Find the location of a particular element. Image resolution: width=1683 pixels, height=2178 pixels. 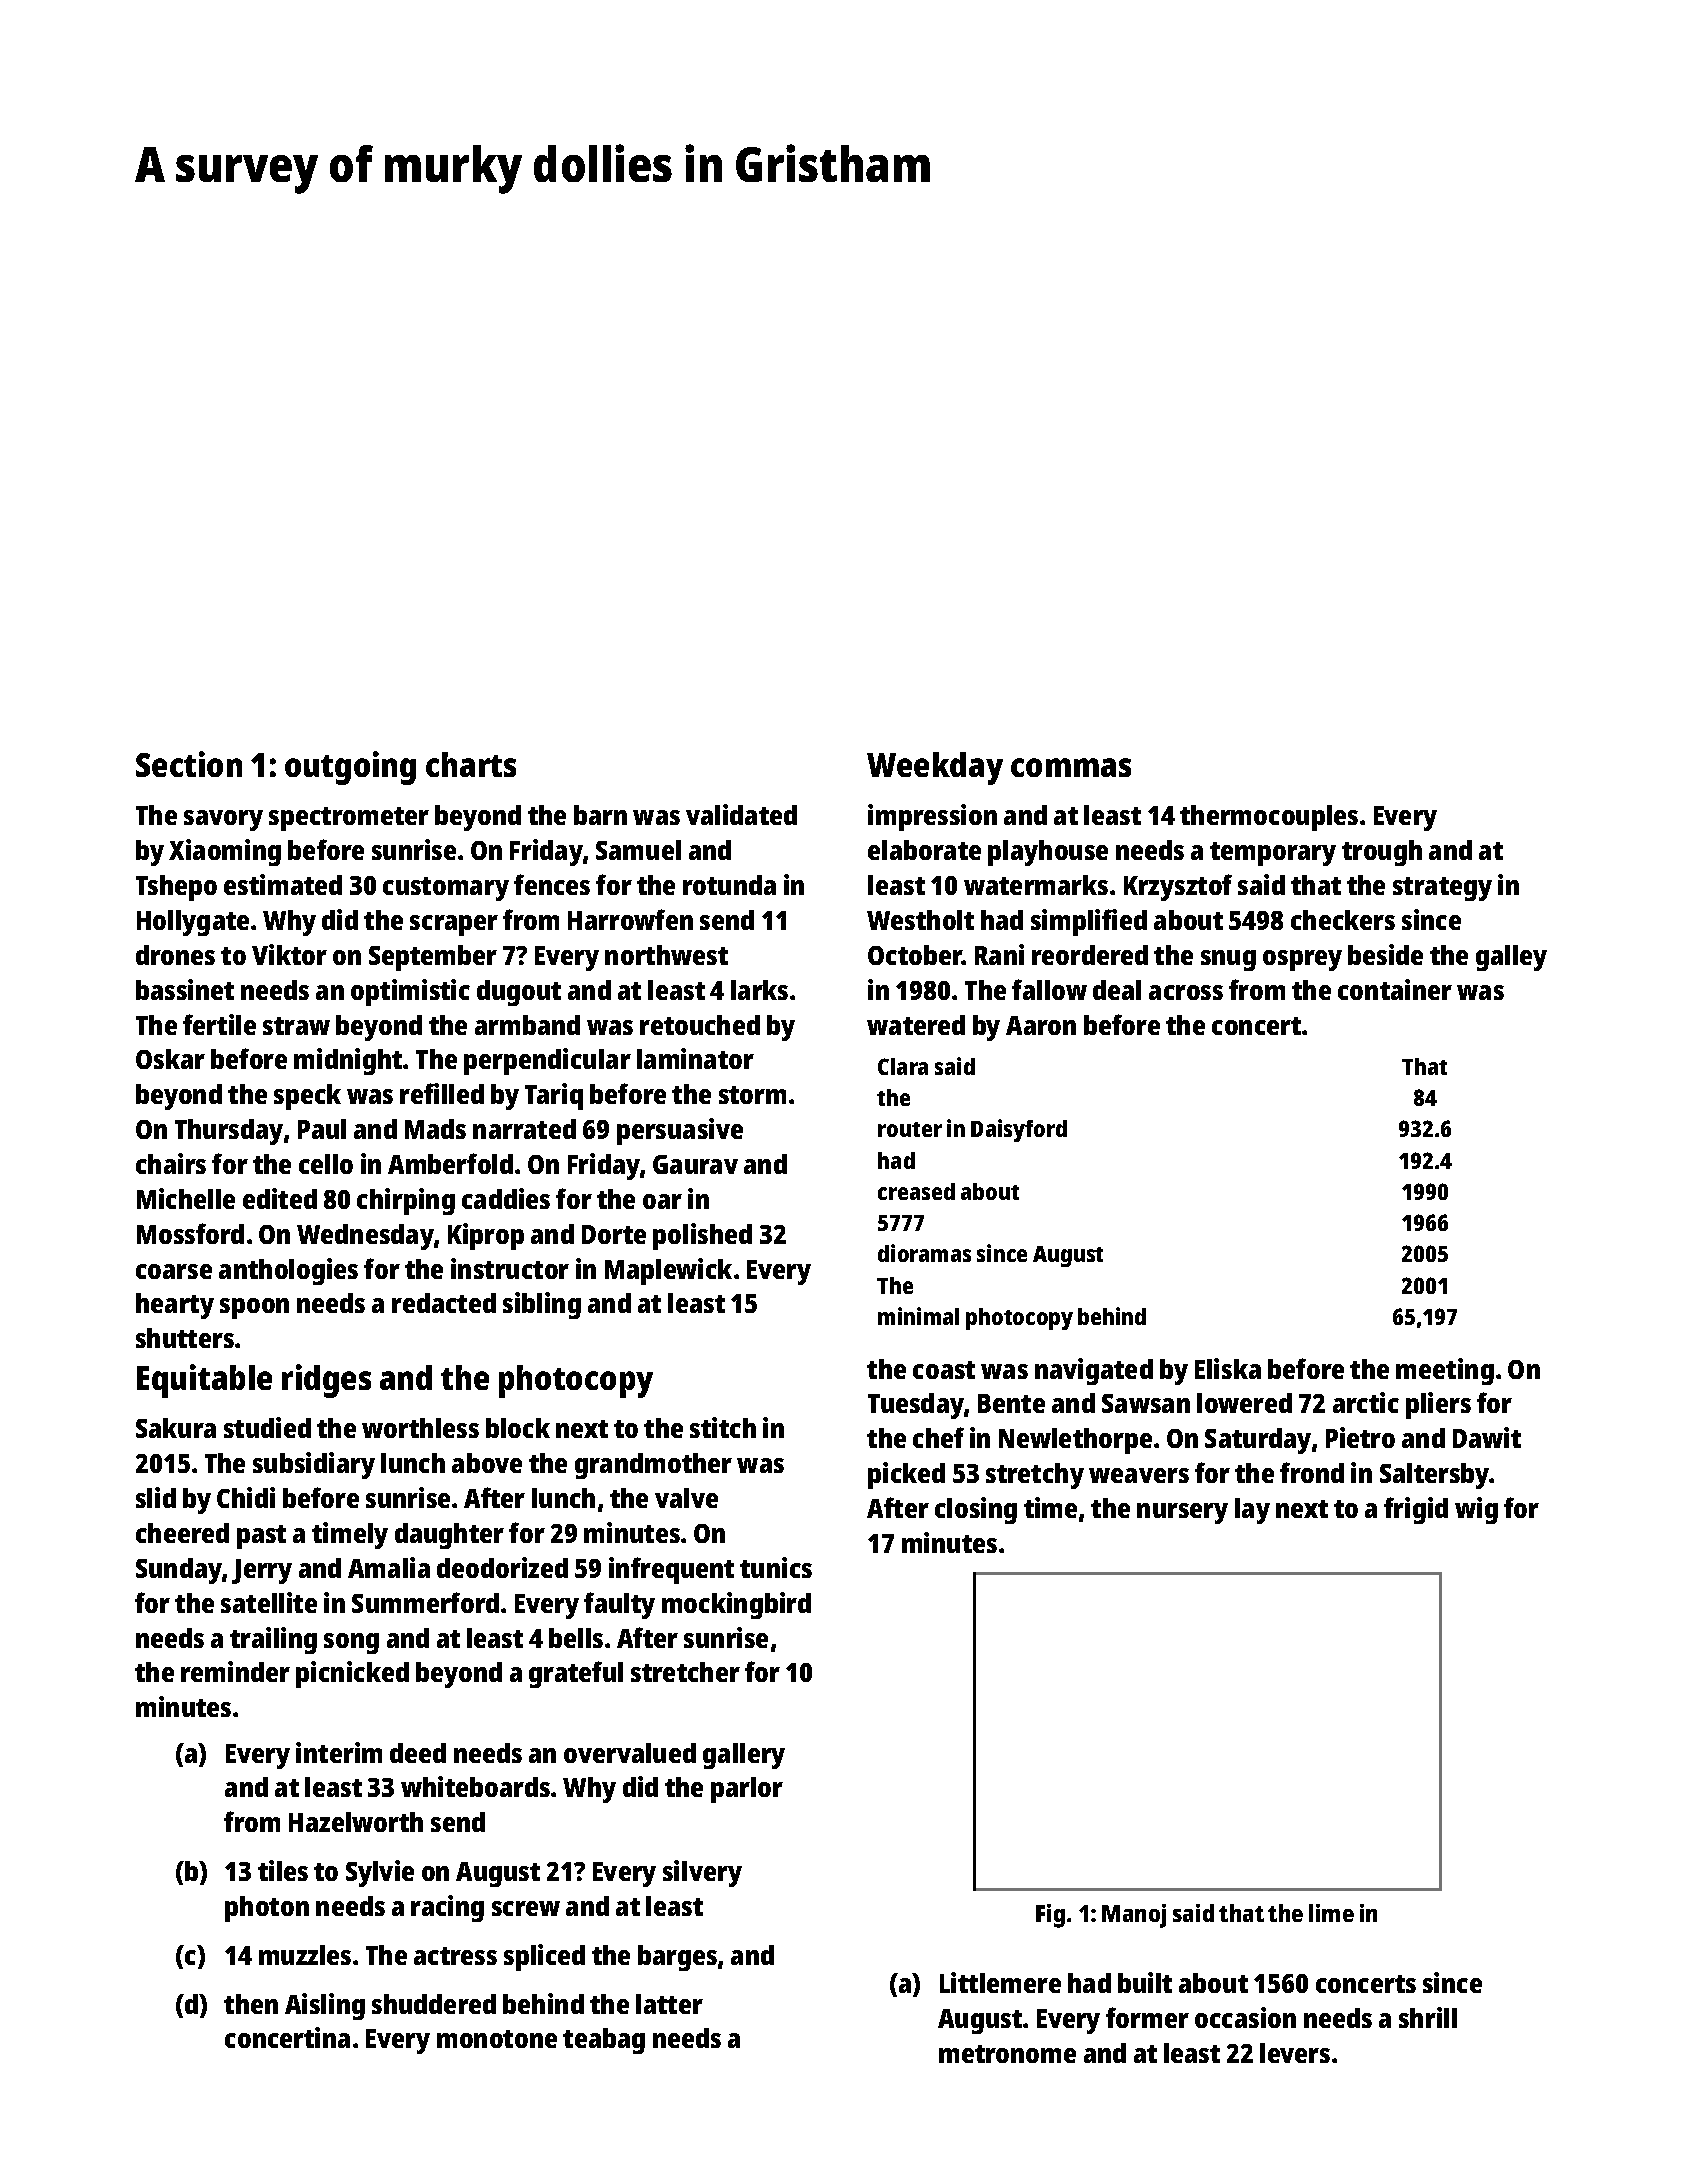

teabag is located at coordinates (604, 2041).
